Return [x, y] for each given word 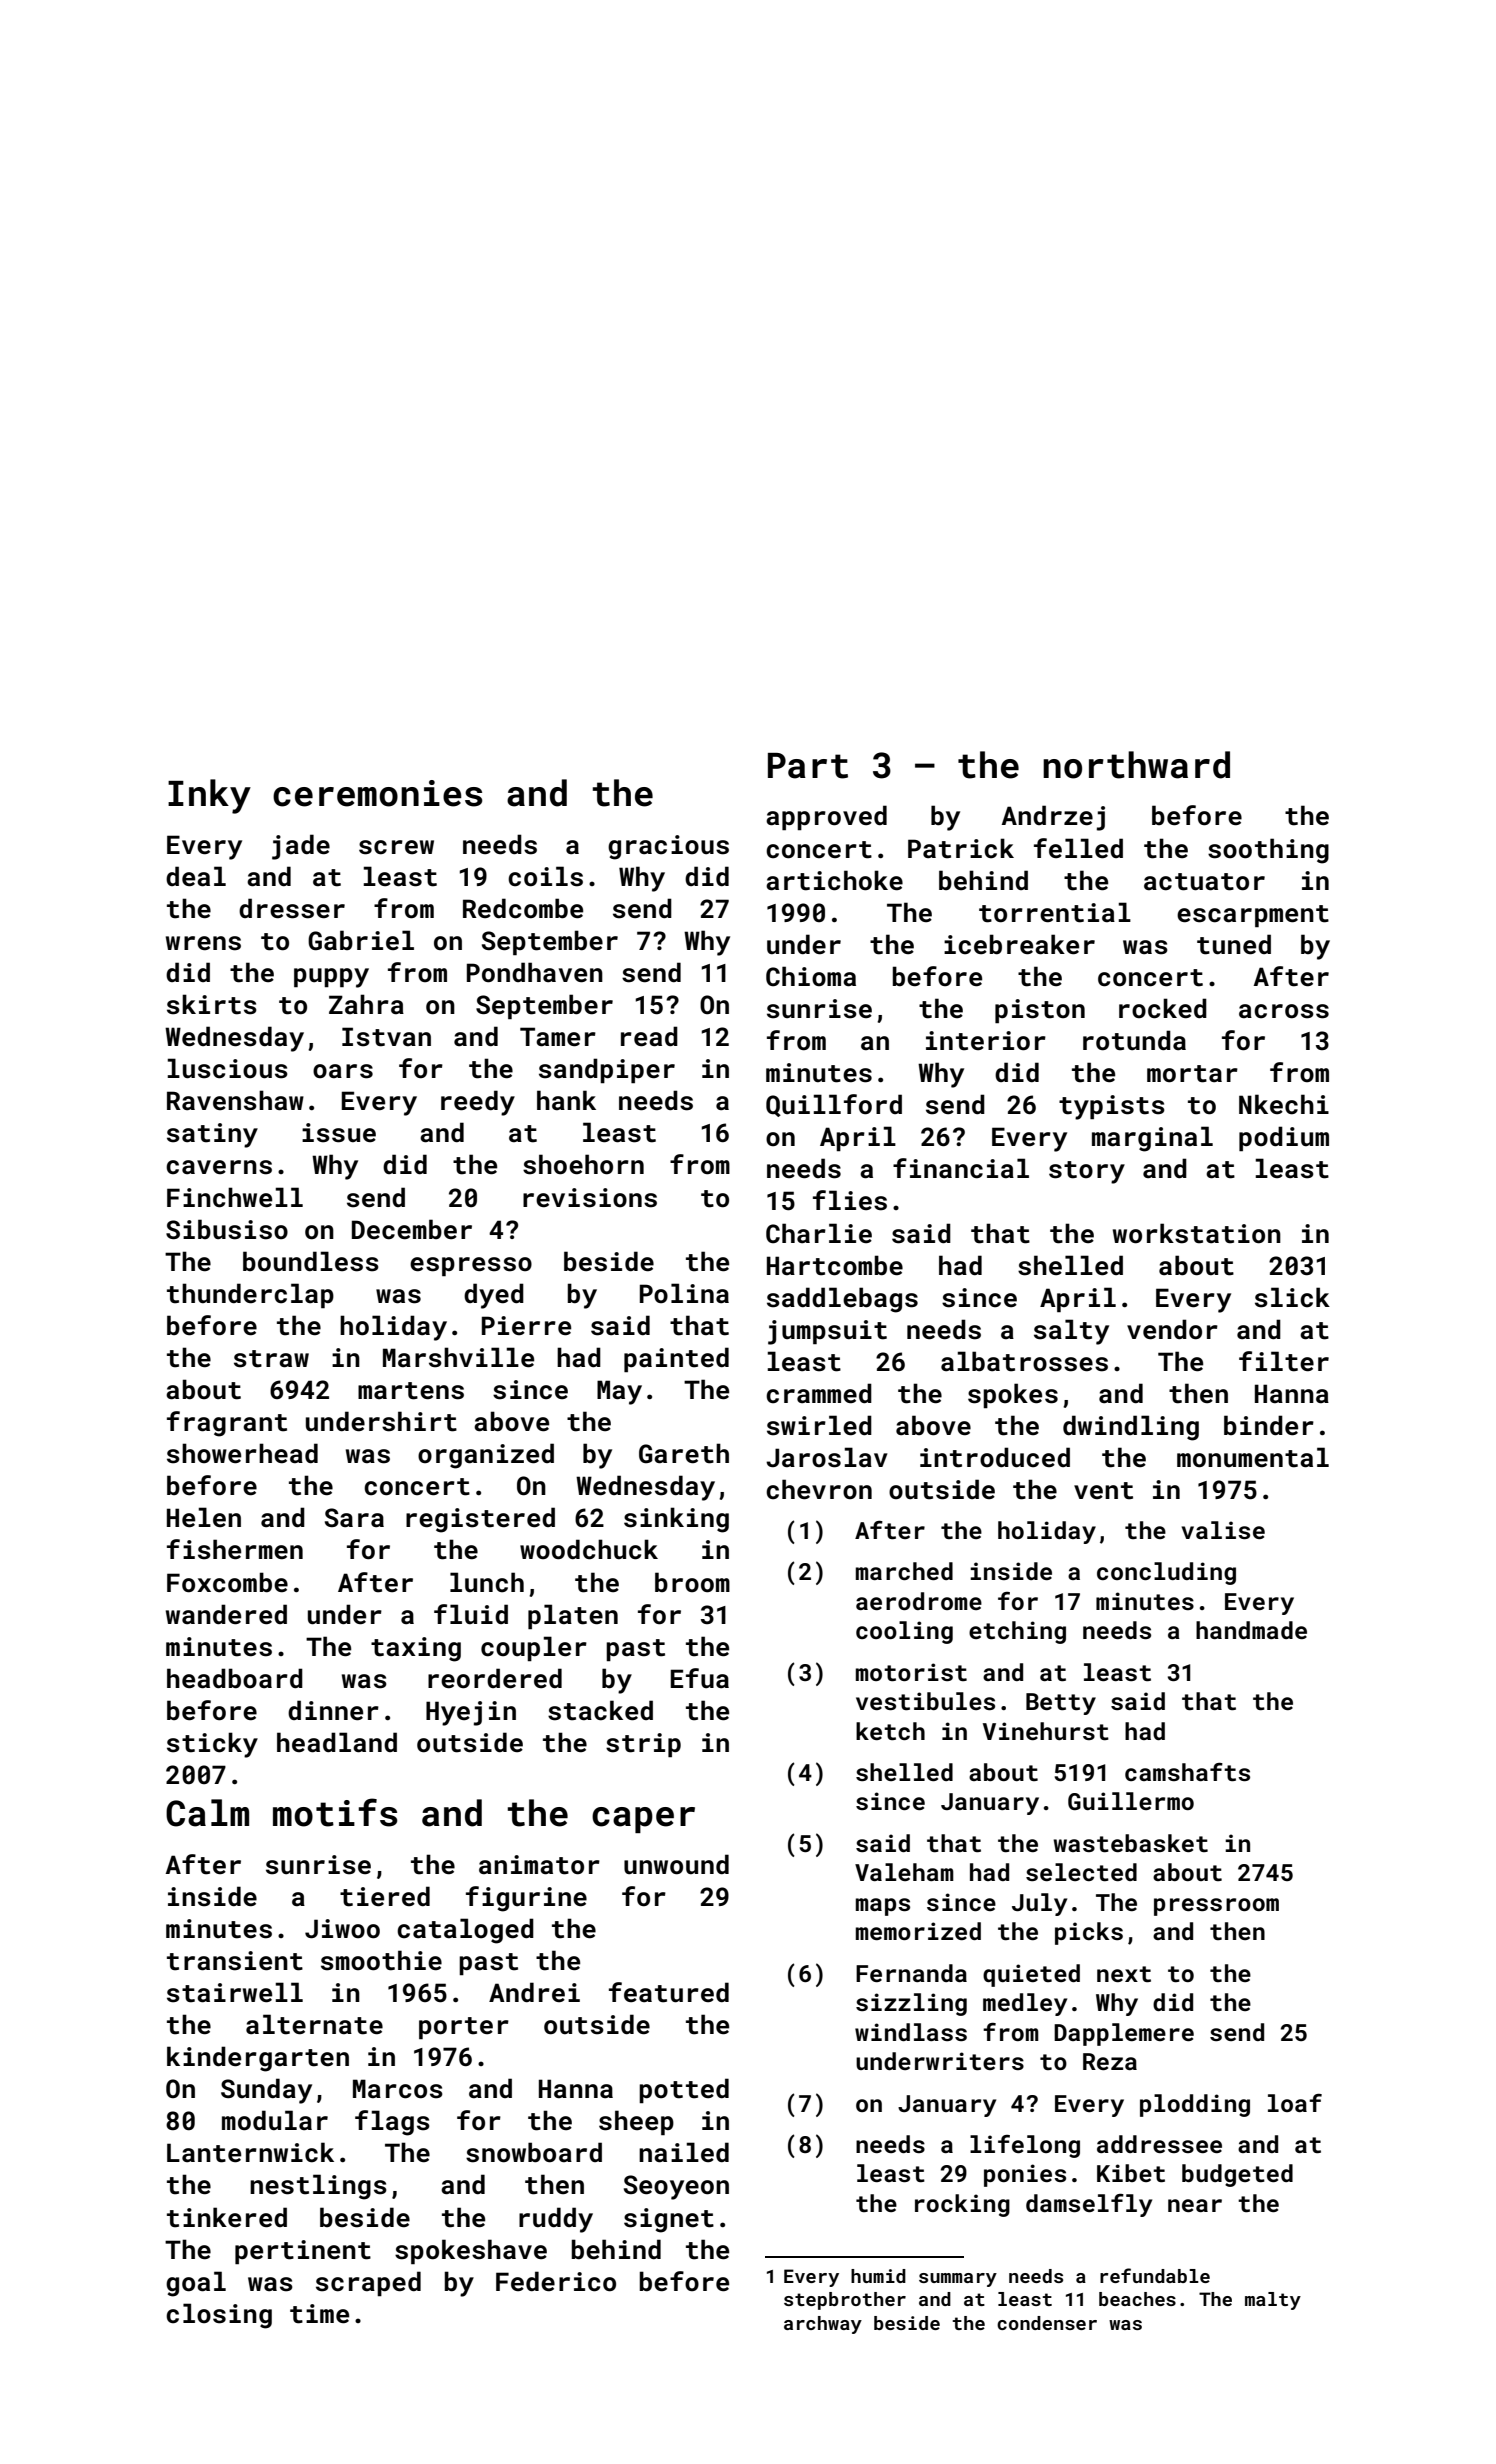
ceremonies [378, 793]
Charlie [819, 1233]
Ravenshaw [235, 1100]
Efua [700, 1678]
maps [883, 1907]
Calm [207, 1813]
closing [219, 2316]
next [1124, 1974]
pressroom [1216, 1907]
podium [1284, 1138]
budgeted [1237, 2175]
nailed [684, 2152]
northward [1136, 765]
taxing [416, 1649]
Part [808, 766]
